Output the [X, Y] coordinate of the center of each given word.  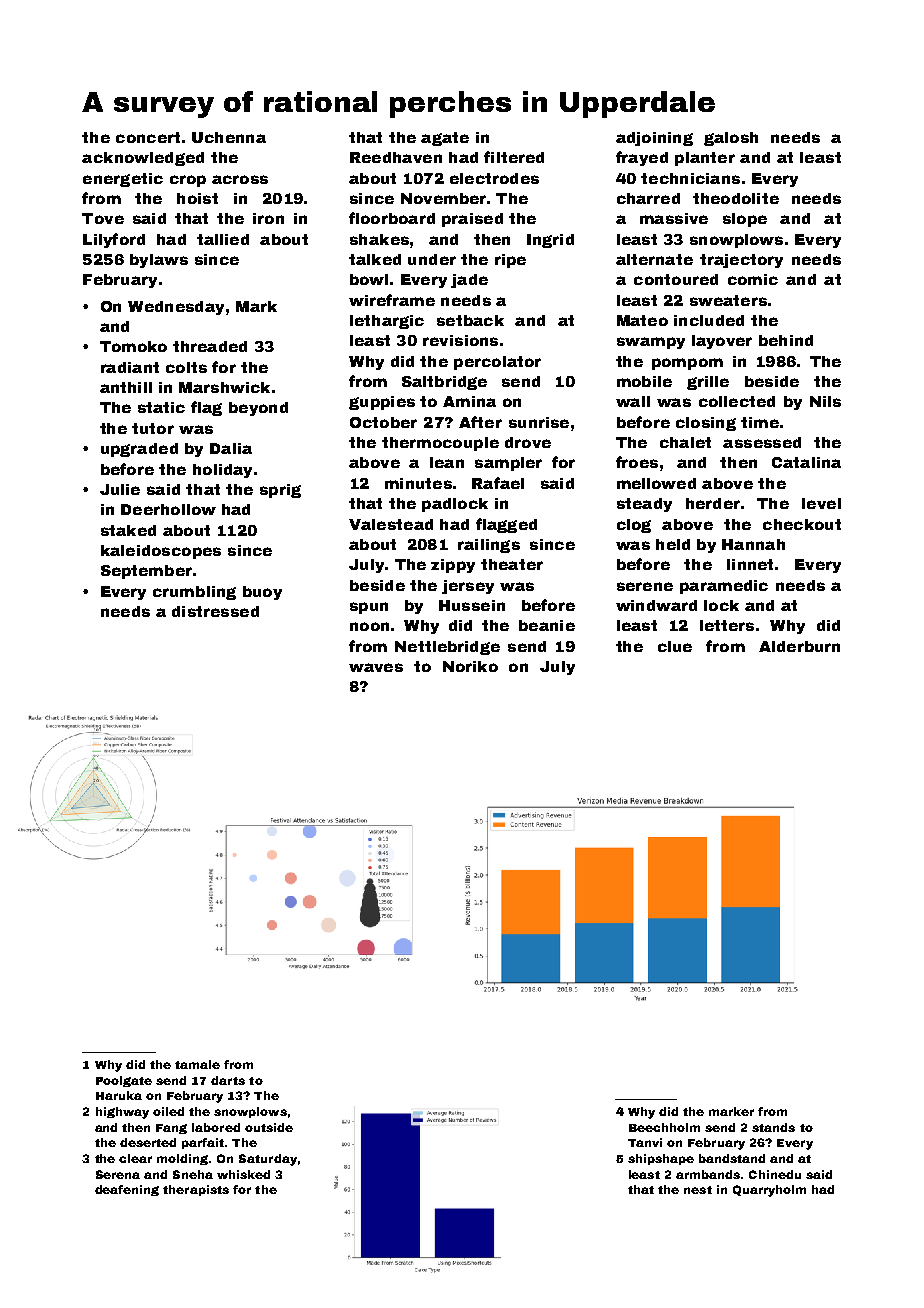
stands [773, 1127]
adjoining [654, 139]
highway [122, 1113]
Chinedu [775, 1174]
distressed [215, 611]
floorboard [392, 218]
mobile [644, 381]
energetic [123, 180]
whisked [243, 1174]
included [709, 320]
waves [376, 667]
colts [186, 367]
